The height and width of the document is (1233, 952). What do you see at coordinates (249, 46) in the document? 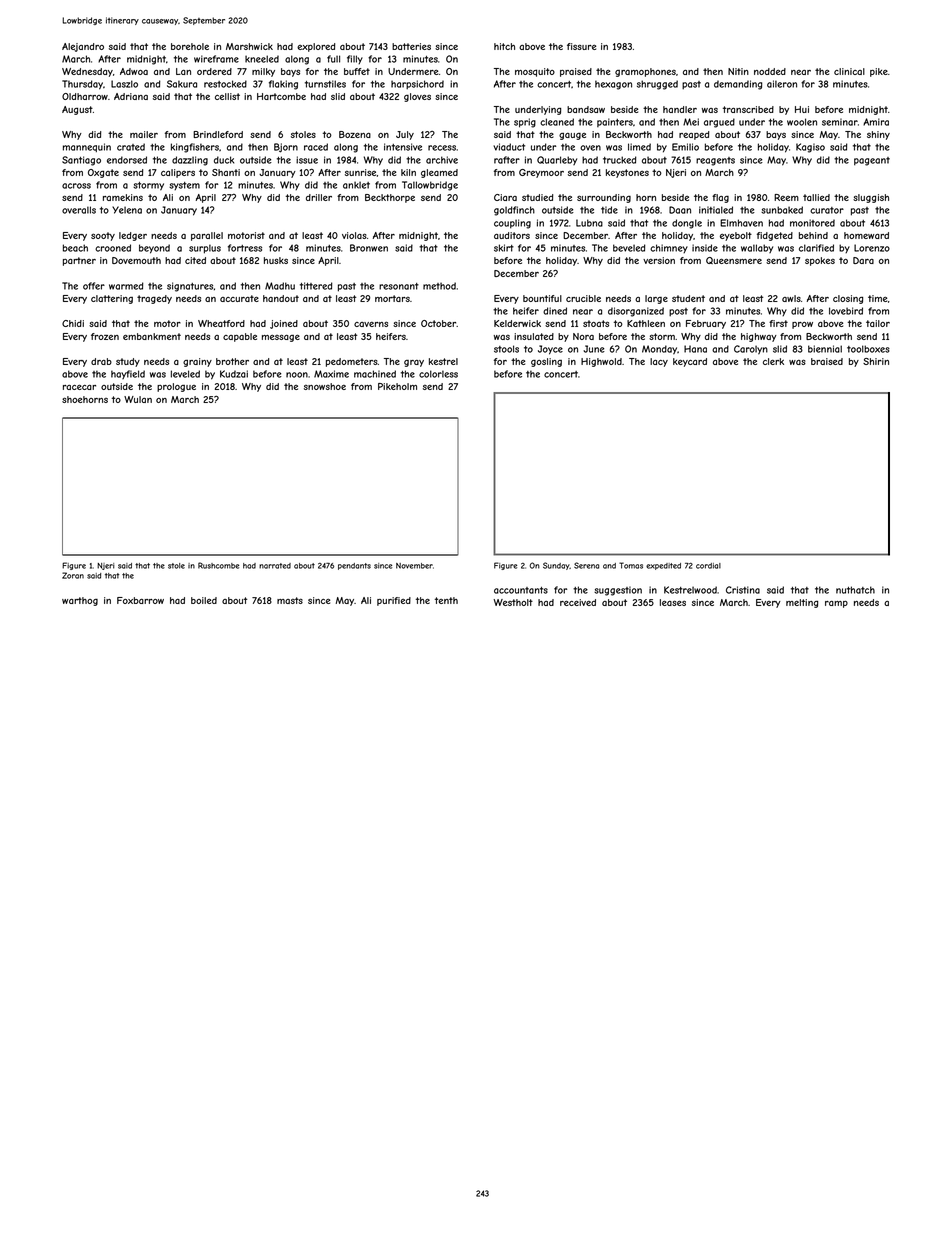
I see `Marshwick` at bounding box center [249, 46].
